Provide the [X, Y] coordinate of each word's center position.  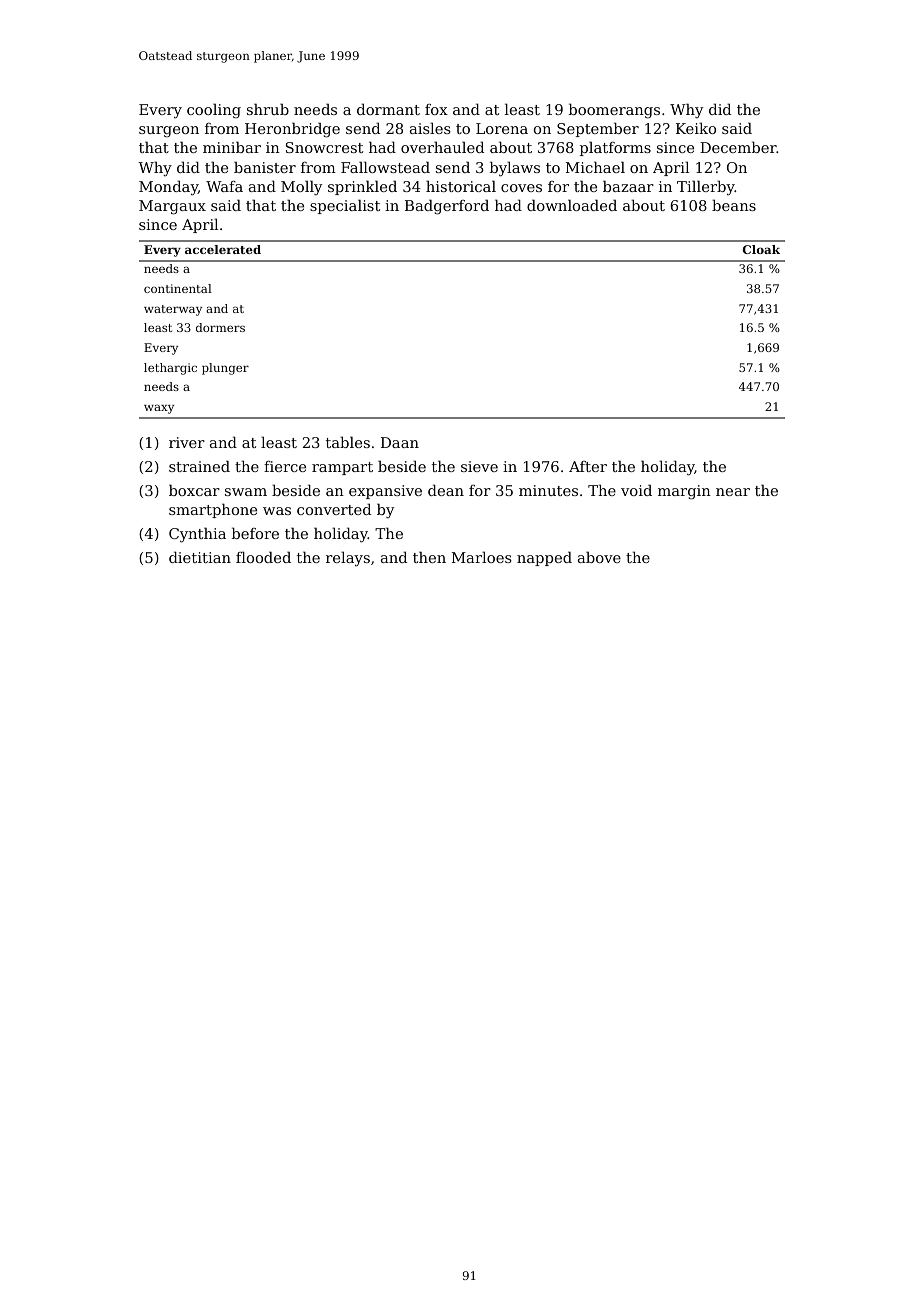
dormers [220, 327]
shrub [268, 109]
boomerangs [614, 110]
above [599, 557]
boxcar [194, 490]
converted [334, 509]
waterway [173, 310]
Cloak [761, 249]
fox [436, 109]
